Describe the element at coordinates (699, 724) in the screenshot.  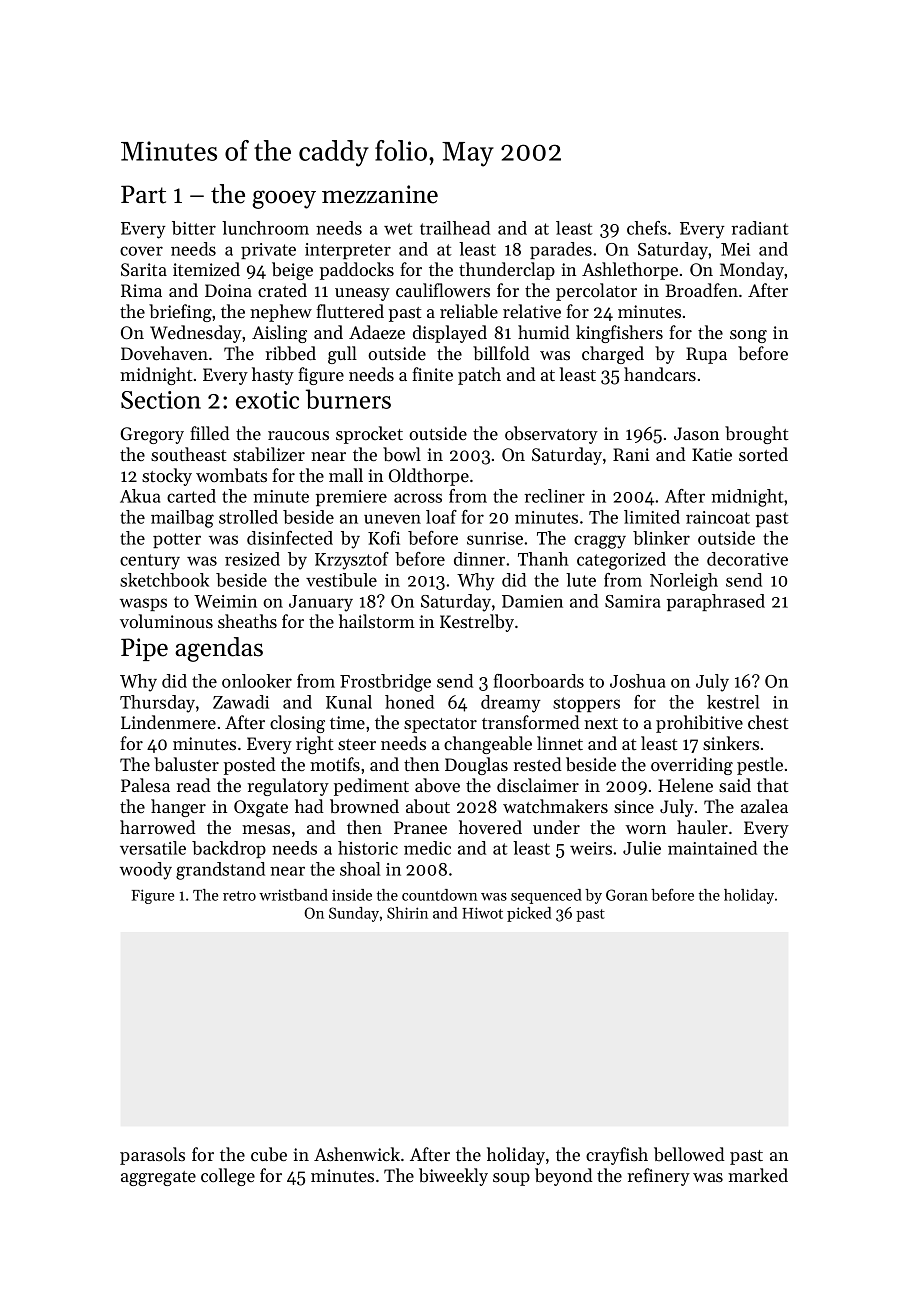
I see `prohibitive` at that location.
